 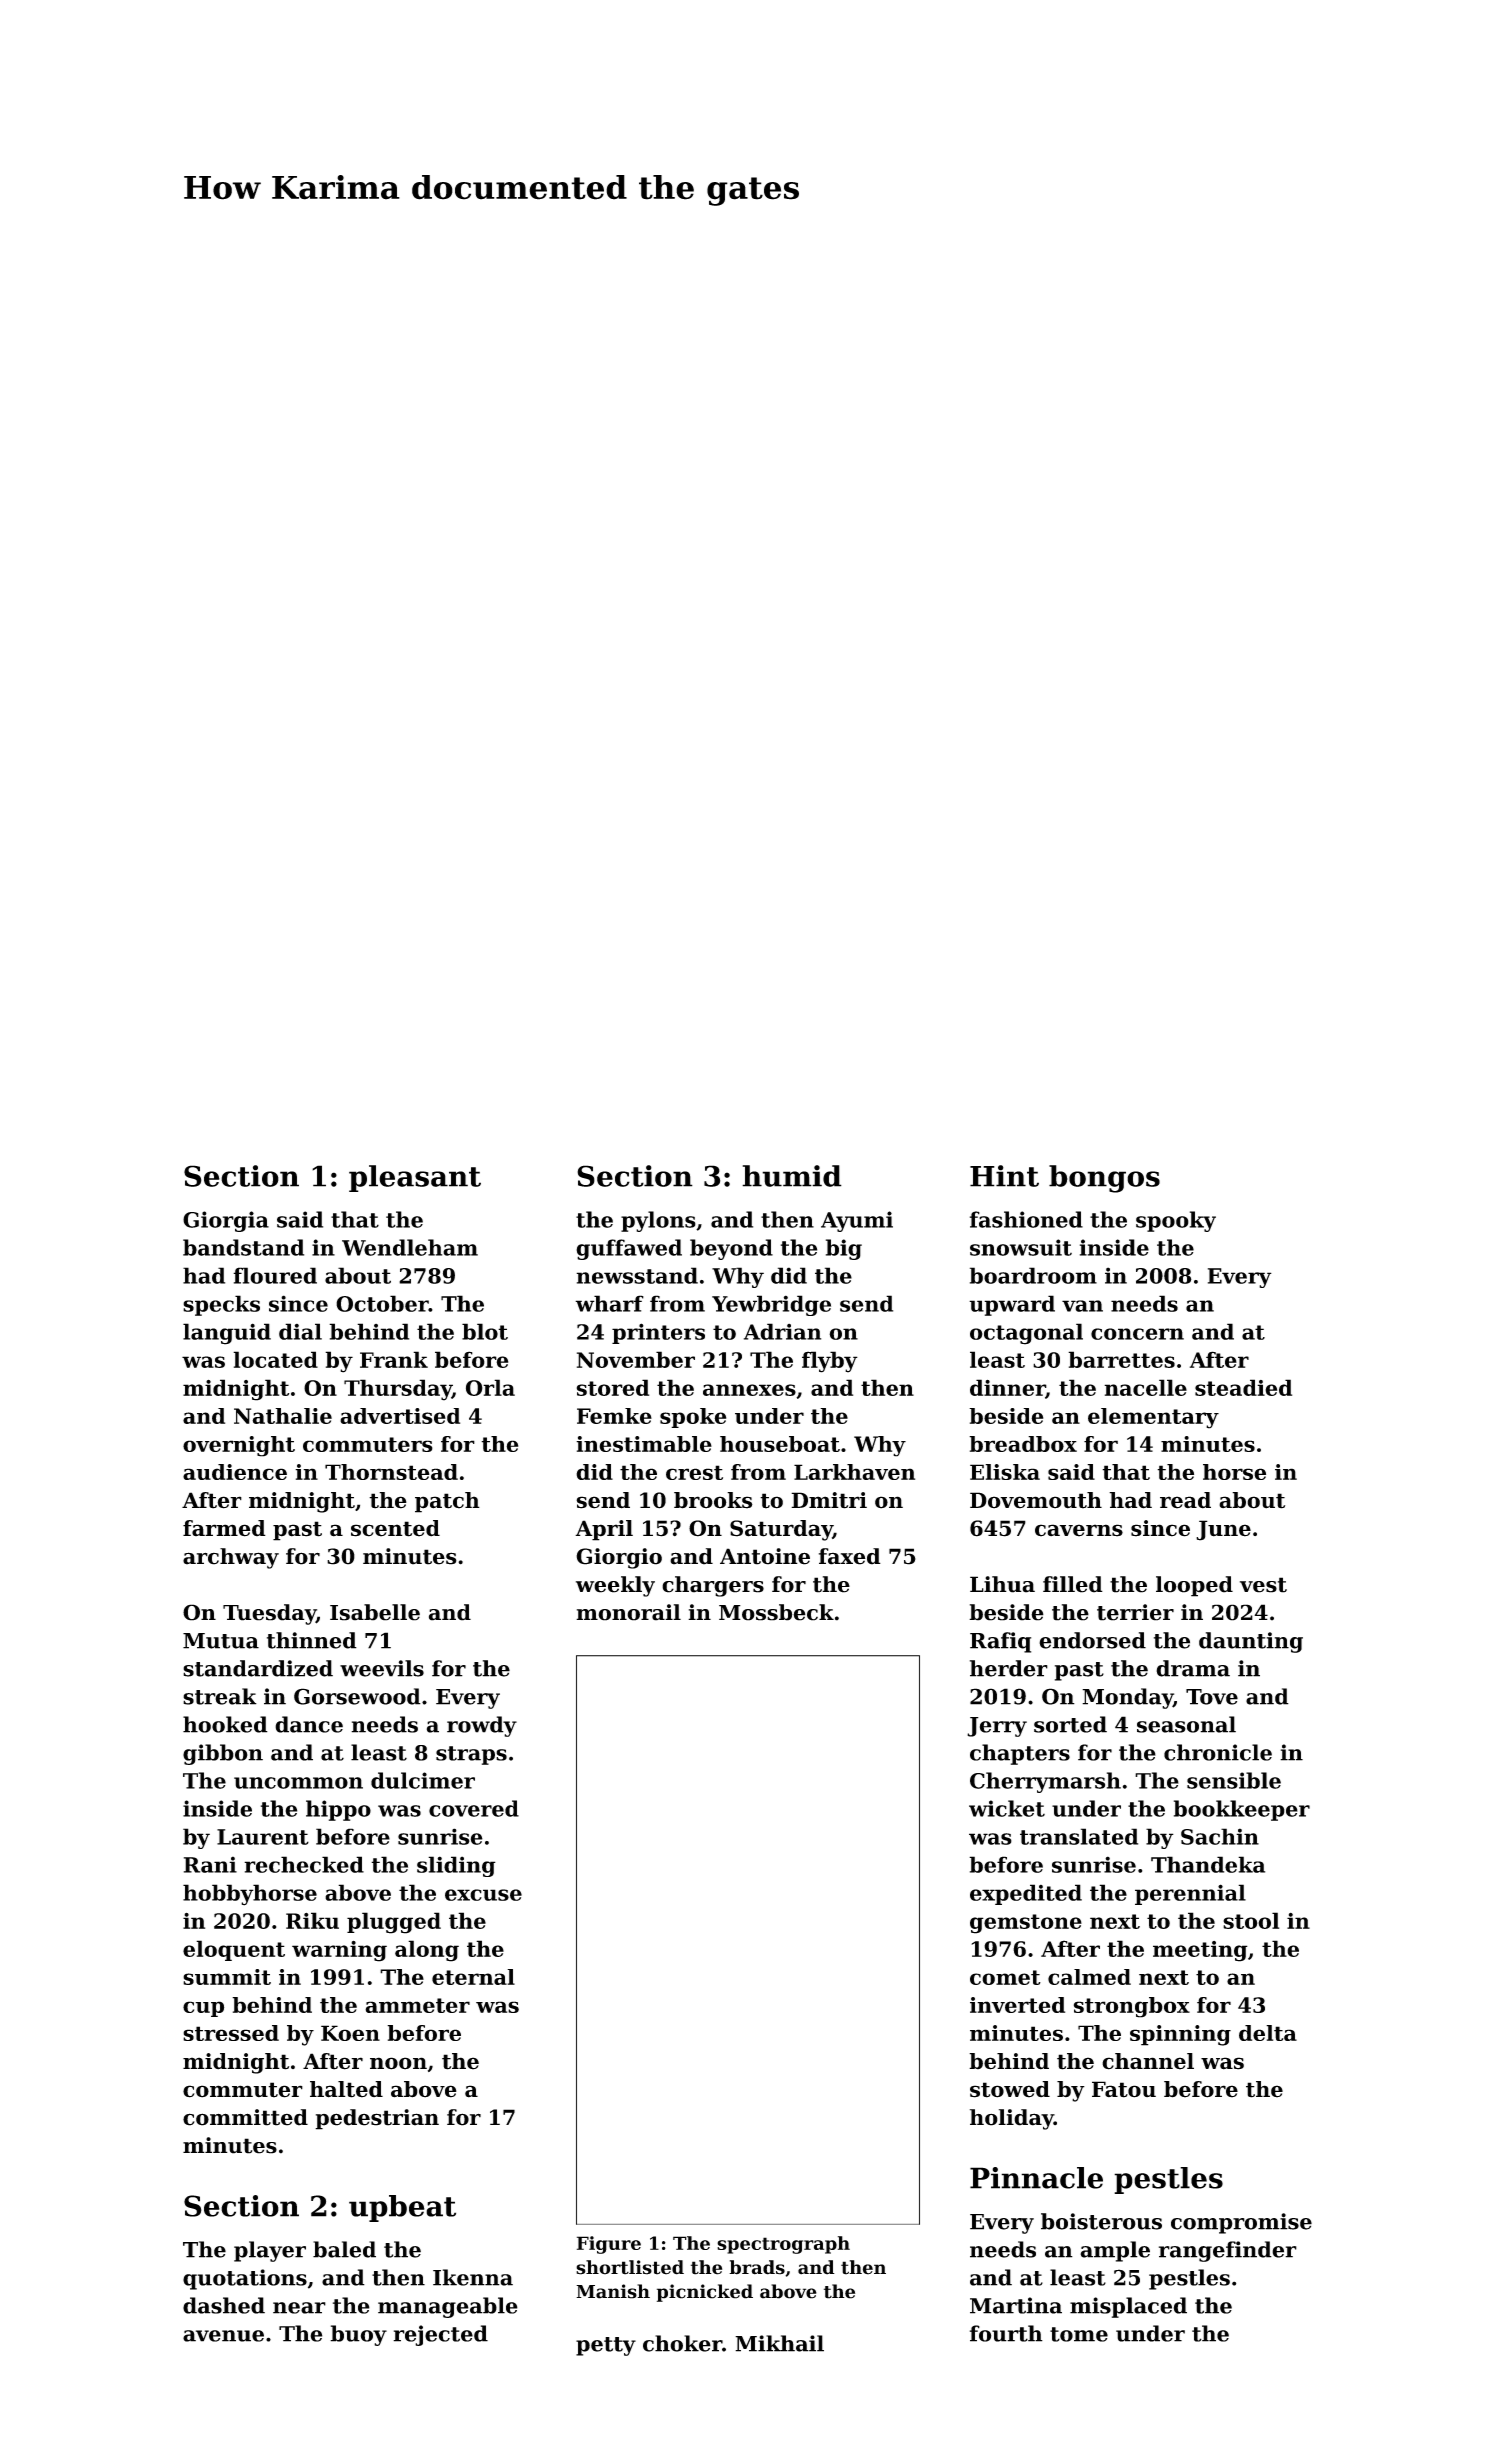 What do you see at coordinates (1194, 1586) in the screenshot?
I see `looped` at bounding box center [1194, 1586].
